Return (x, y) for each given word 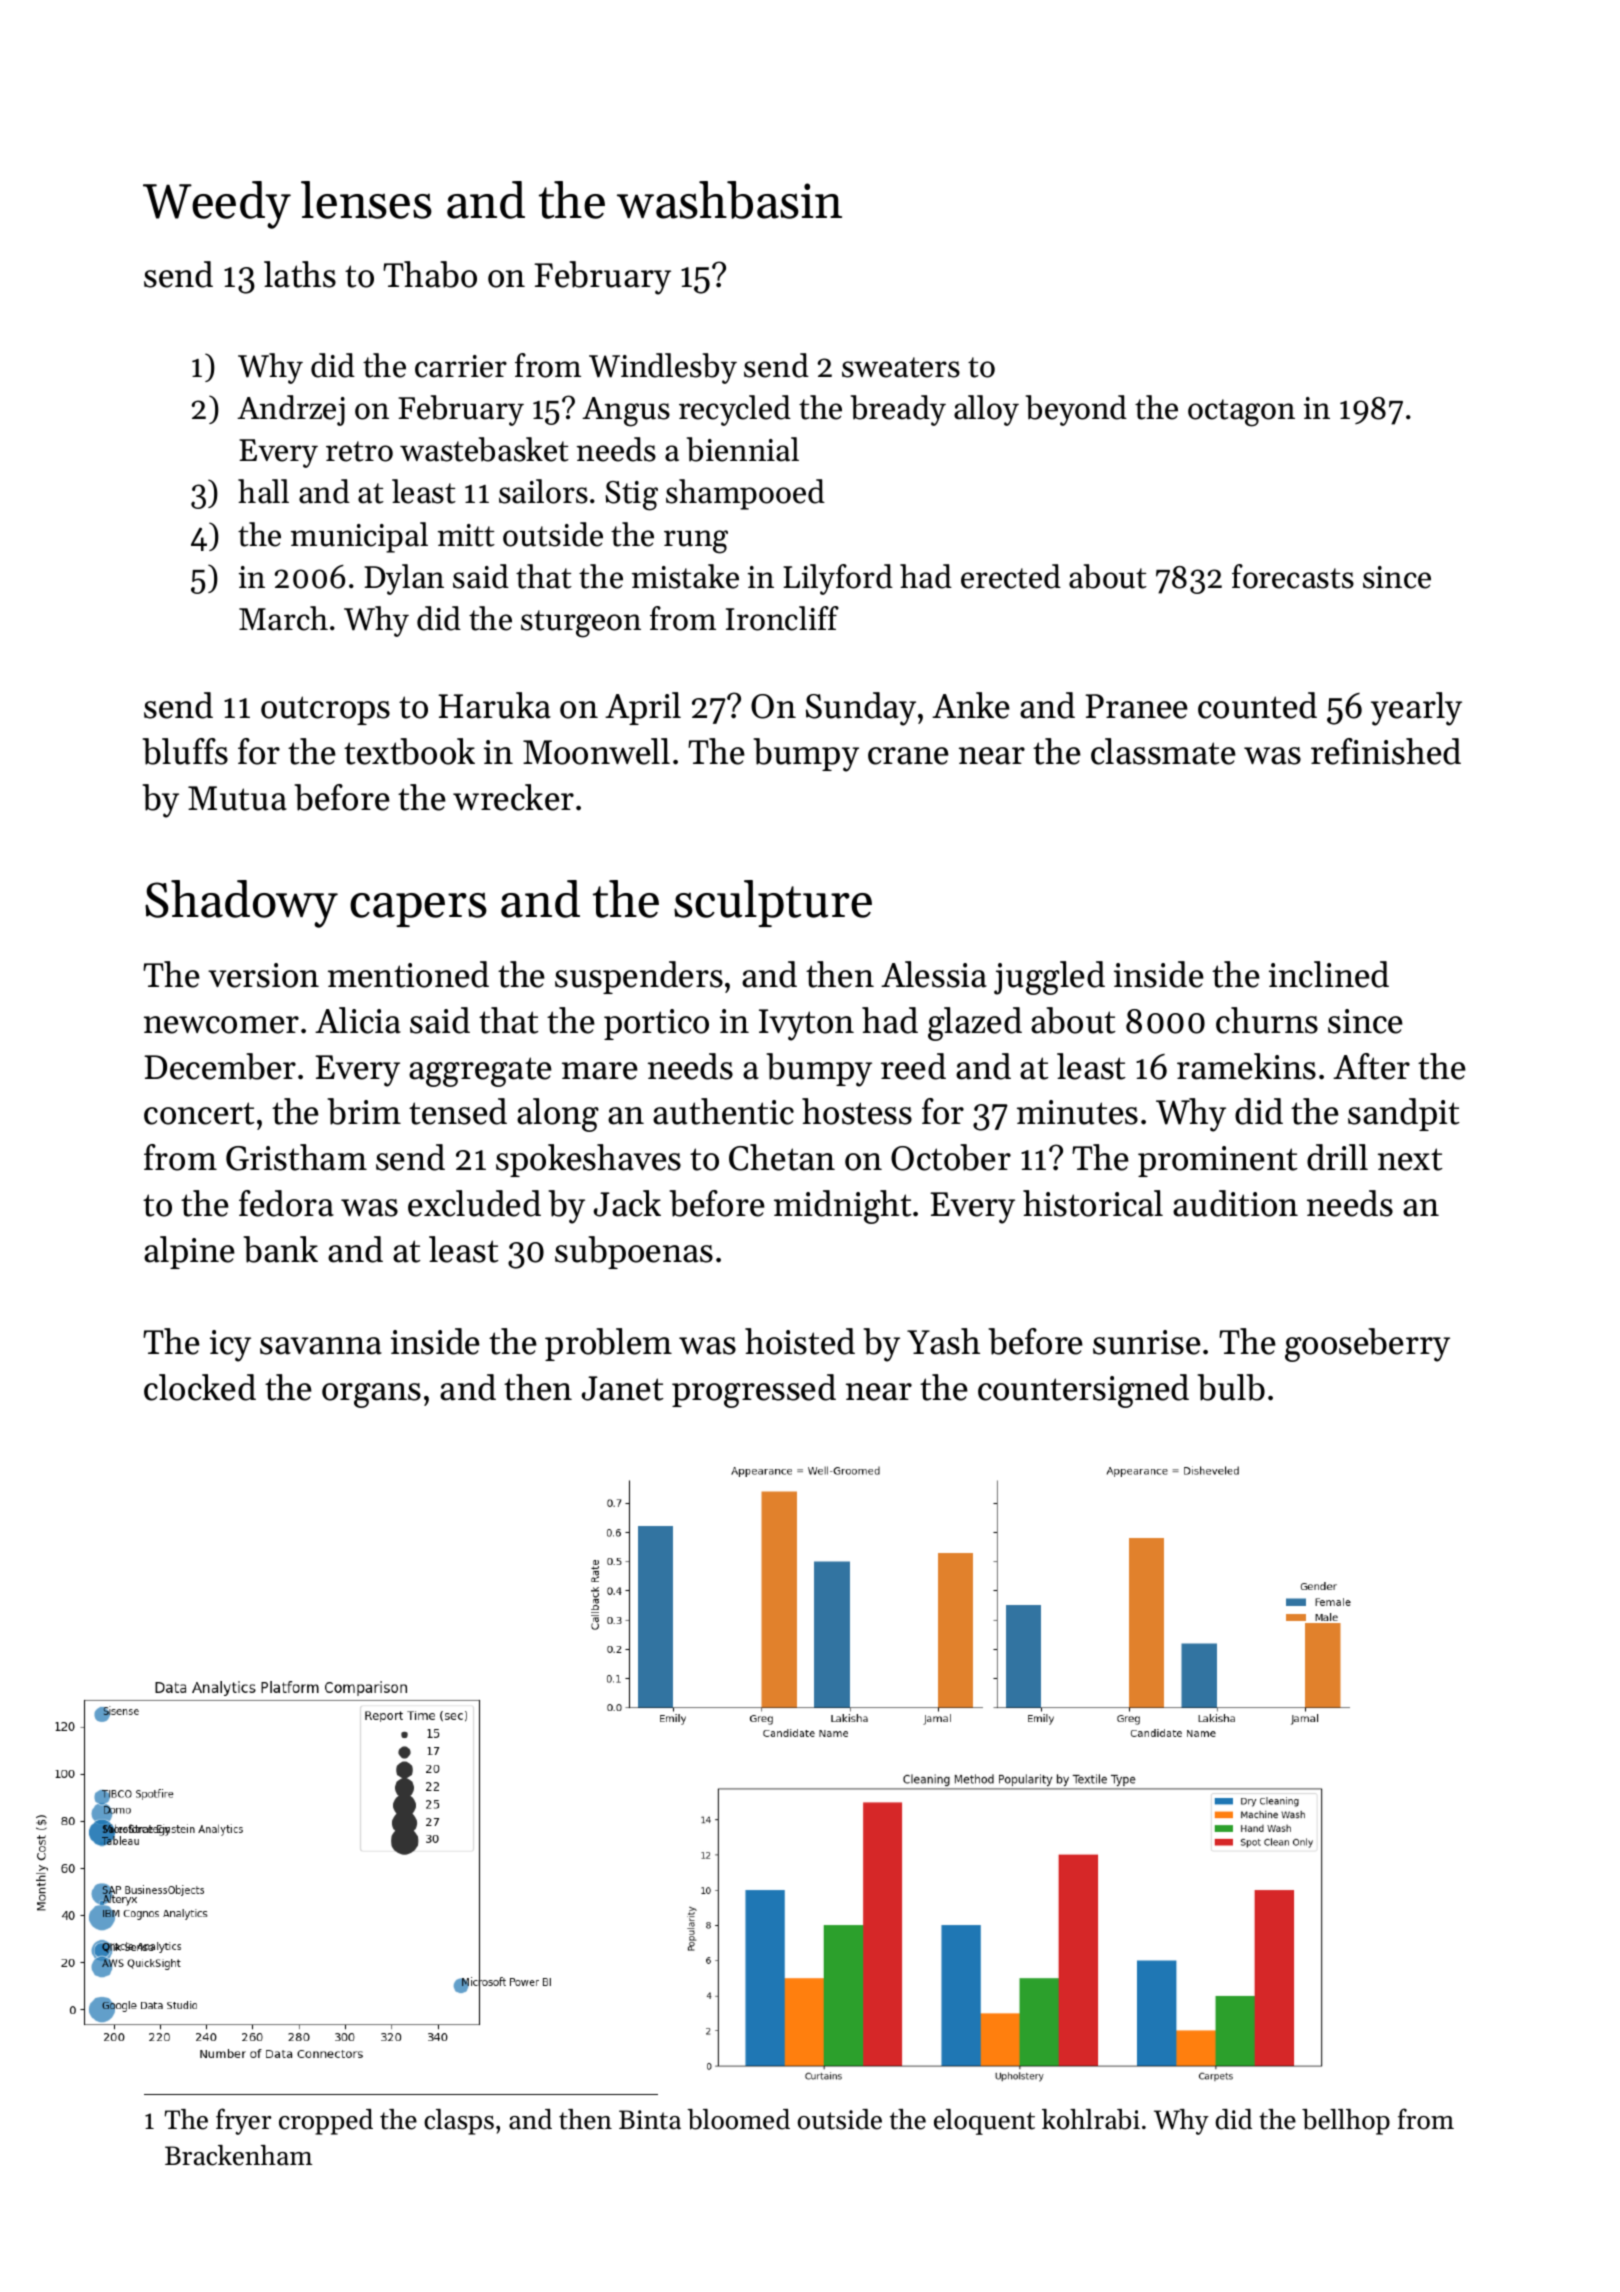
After (1371, 1066)
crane (908, 756)
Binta (650, 2120)
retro (359, 451)
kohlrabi (1091, 2119)
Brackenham (238, 2155)
